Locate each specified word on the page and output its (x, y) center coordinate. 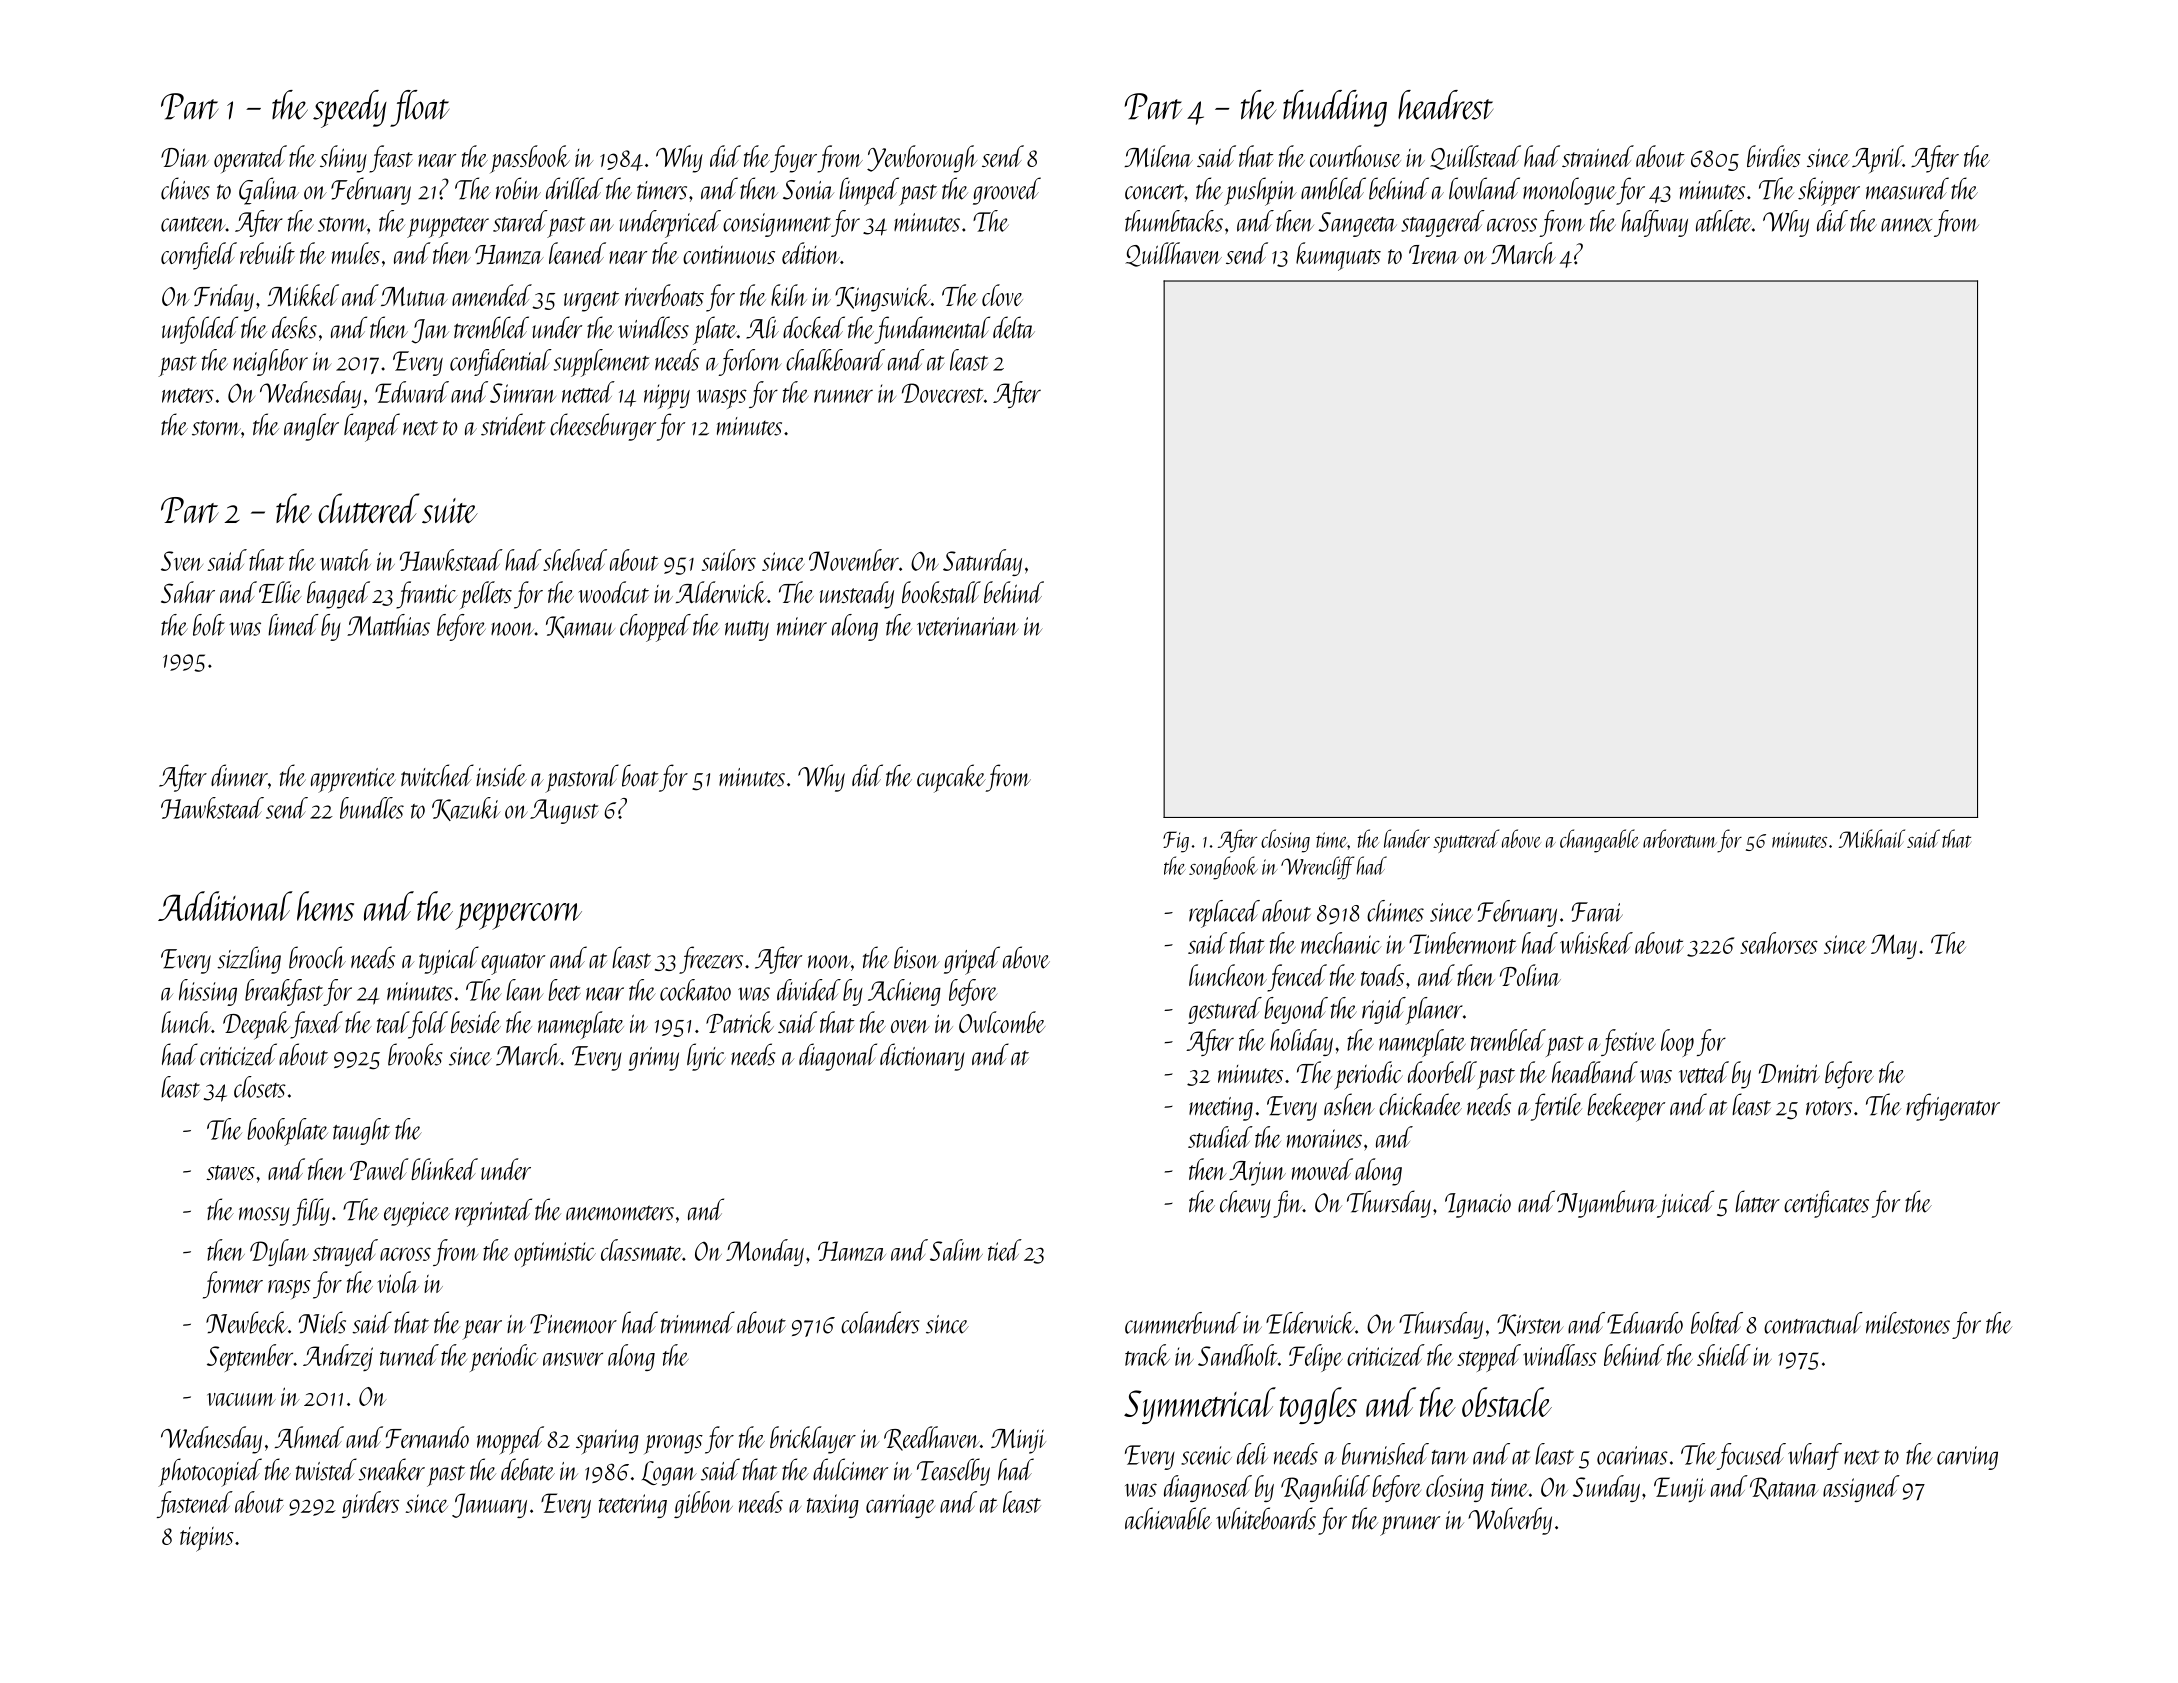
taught (361, 1131)
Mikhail (1871, 838)
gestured (1225, 1010)
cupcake (951, 778)
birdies (1774, 156)
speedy (350, 109)
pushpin (1260, 191)
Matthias (388, 625)
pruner (1410, 1526)
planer (1434, 1011)
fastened (195, 1504)
